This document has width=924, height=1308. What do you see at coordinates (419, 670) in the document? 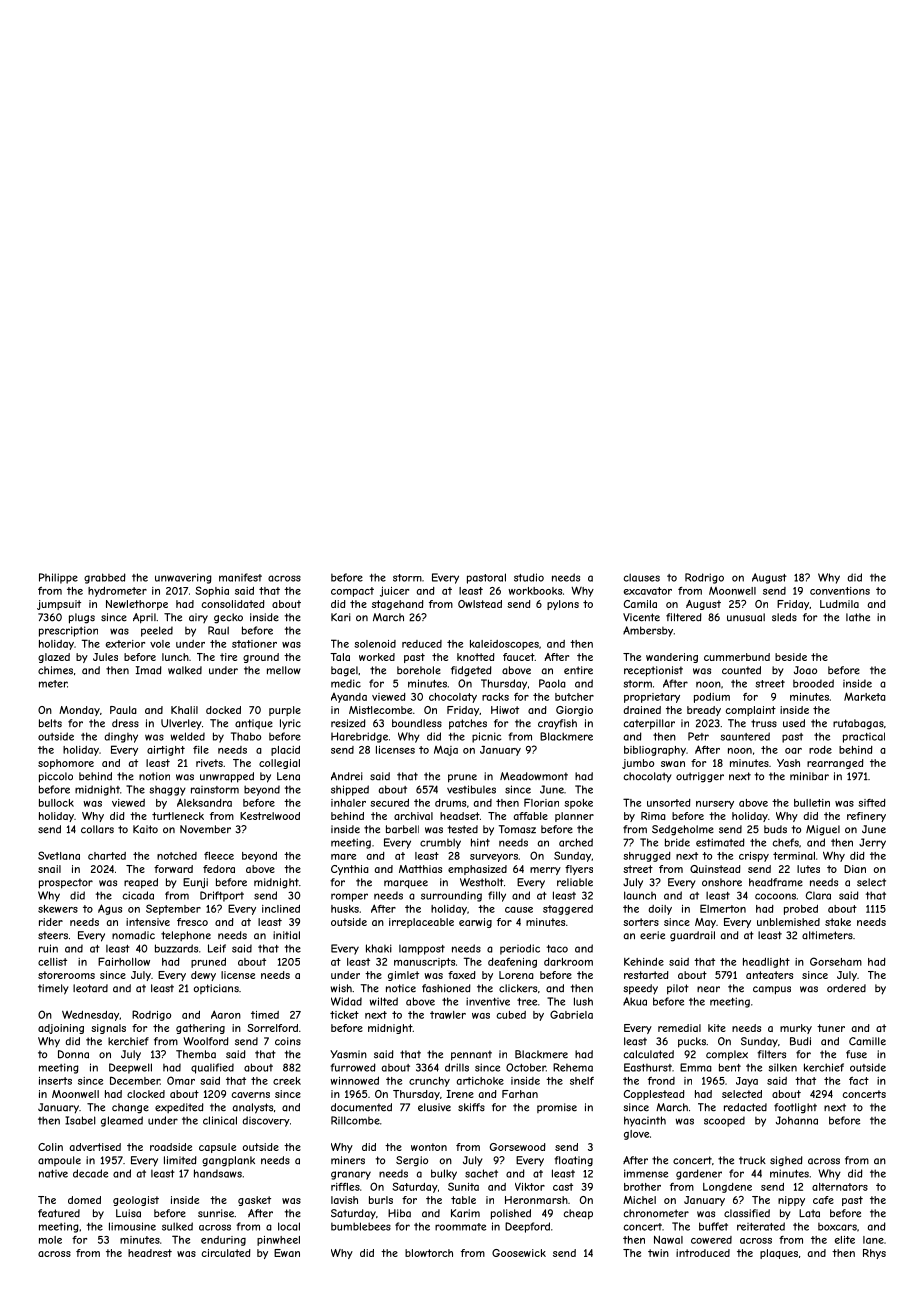
I see `borehole` at bounding box center [419, 670].
